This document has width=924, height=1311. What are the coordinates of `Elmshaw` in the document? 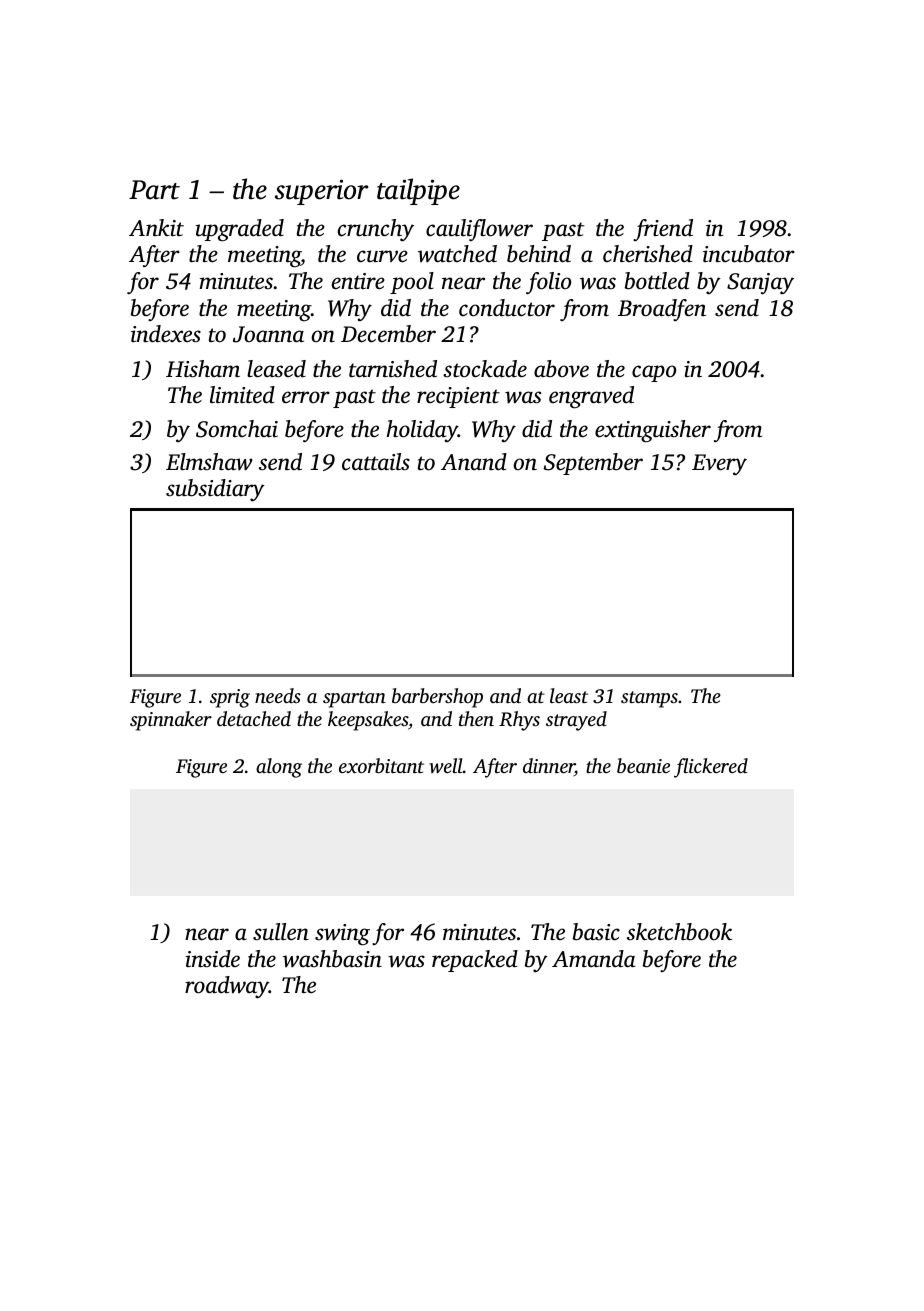 It's located at (209, 462).
